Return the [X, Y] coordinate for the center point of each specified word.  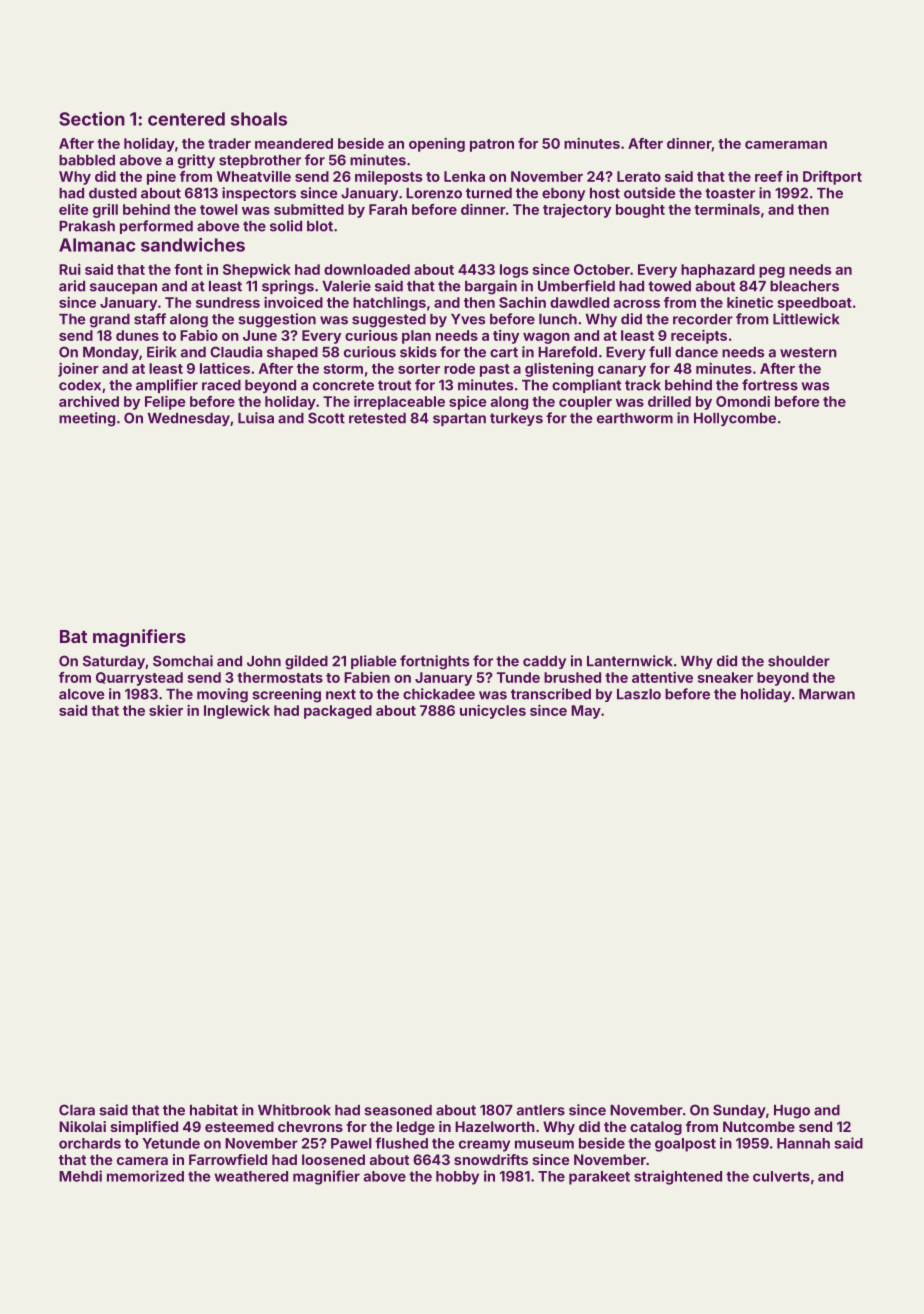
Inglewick [237, 711]
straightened [678, 1177]
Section [92, 118]
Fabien [367, 677]
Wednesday [189, 419]
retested [377, 418]
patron [492, 145]
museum [544, 1144]
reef [769, 176]
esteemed [239, 1126]
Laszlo [639, 694]
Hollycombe [735, 419]
